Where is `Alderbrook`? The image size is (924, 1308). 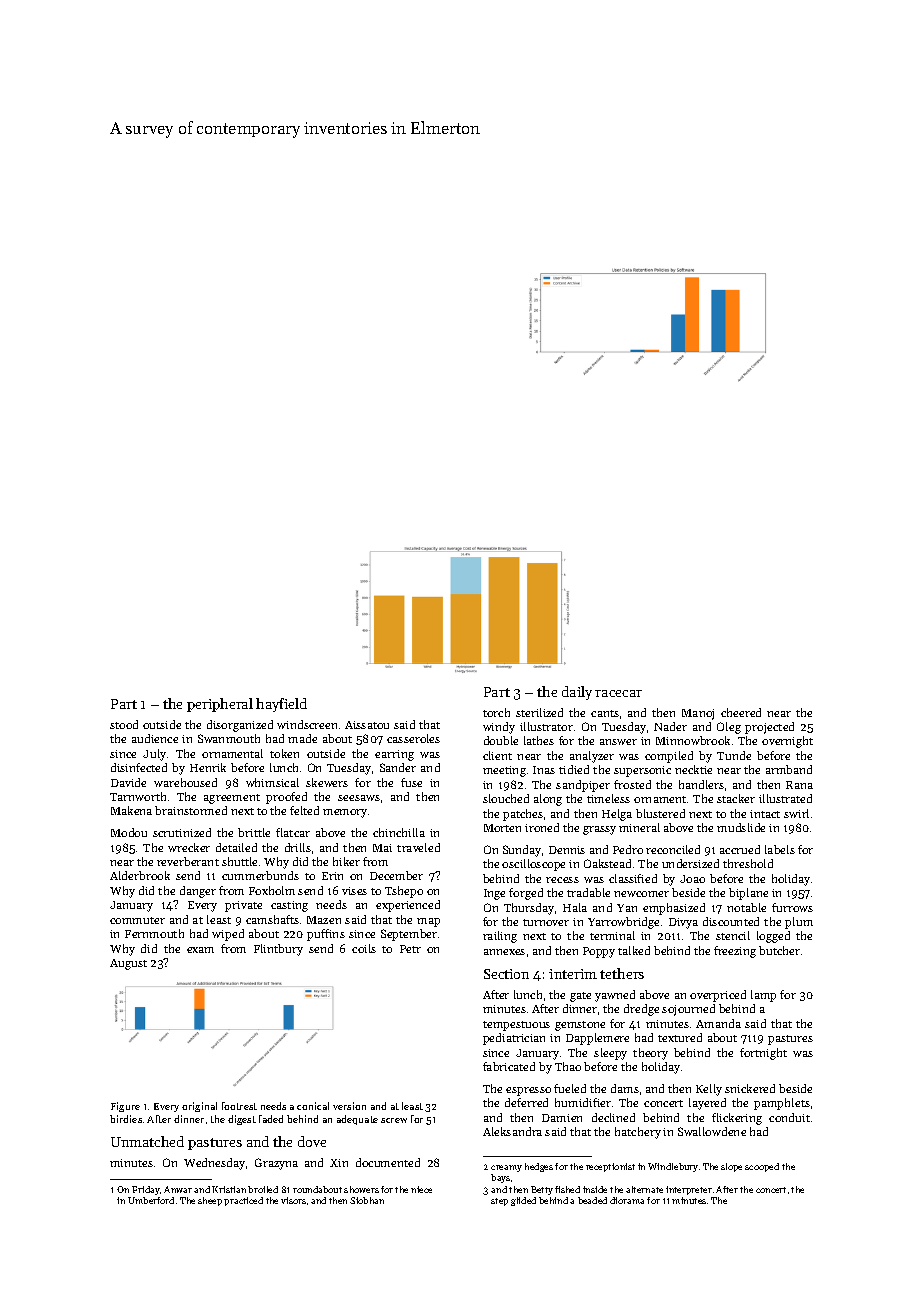
Alderbrook is located at coordinates (140, 875).
